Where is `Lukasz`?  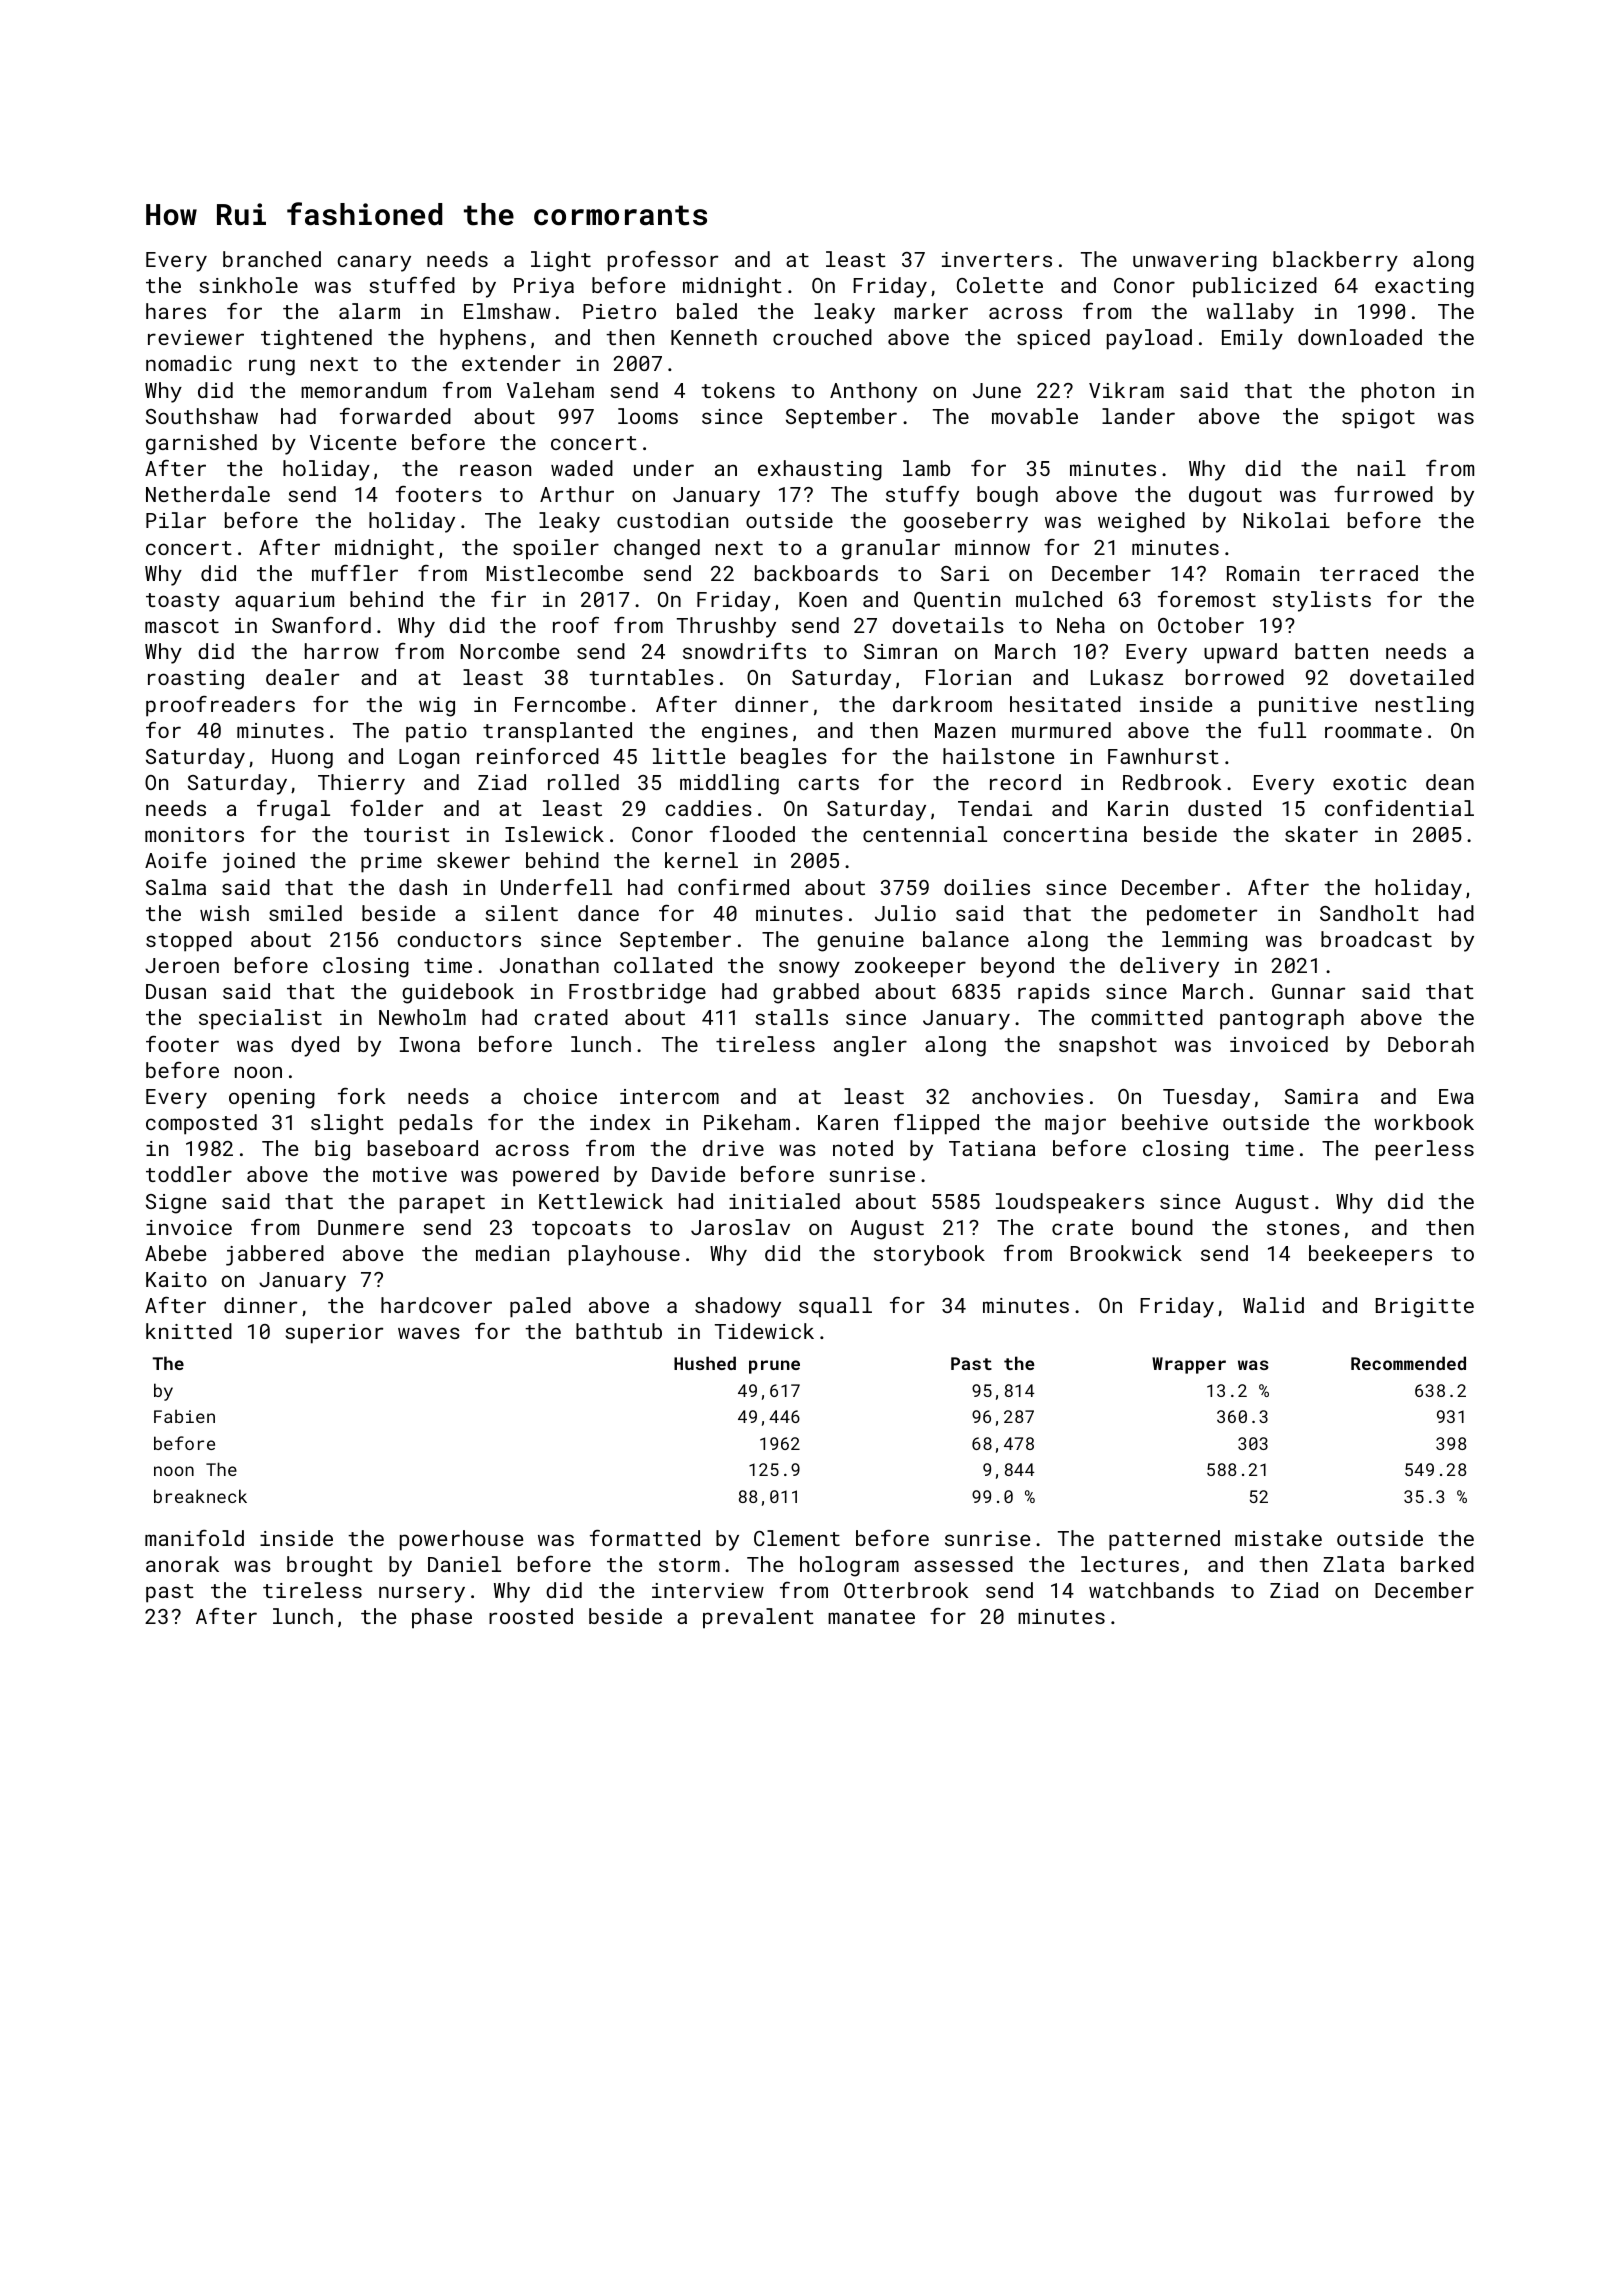
Lukasz is located at coordinates (1127, 677).
